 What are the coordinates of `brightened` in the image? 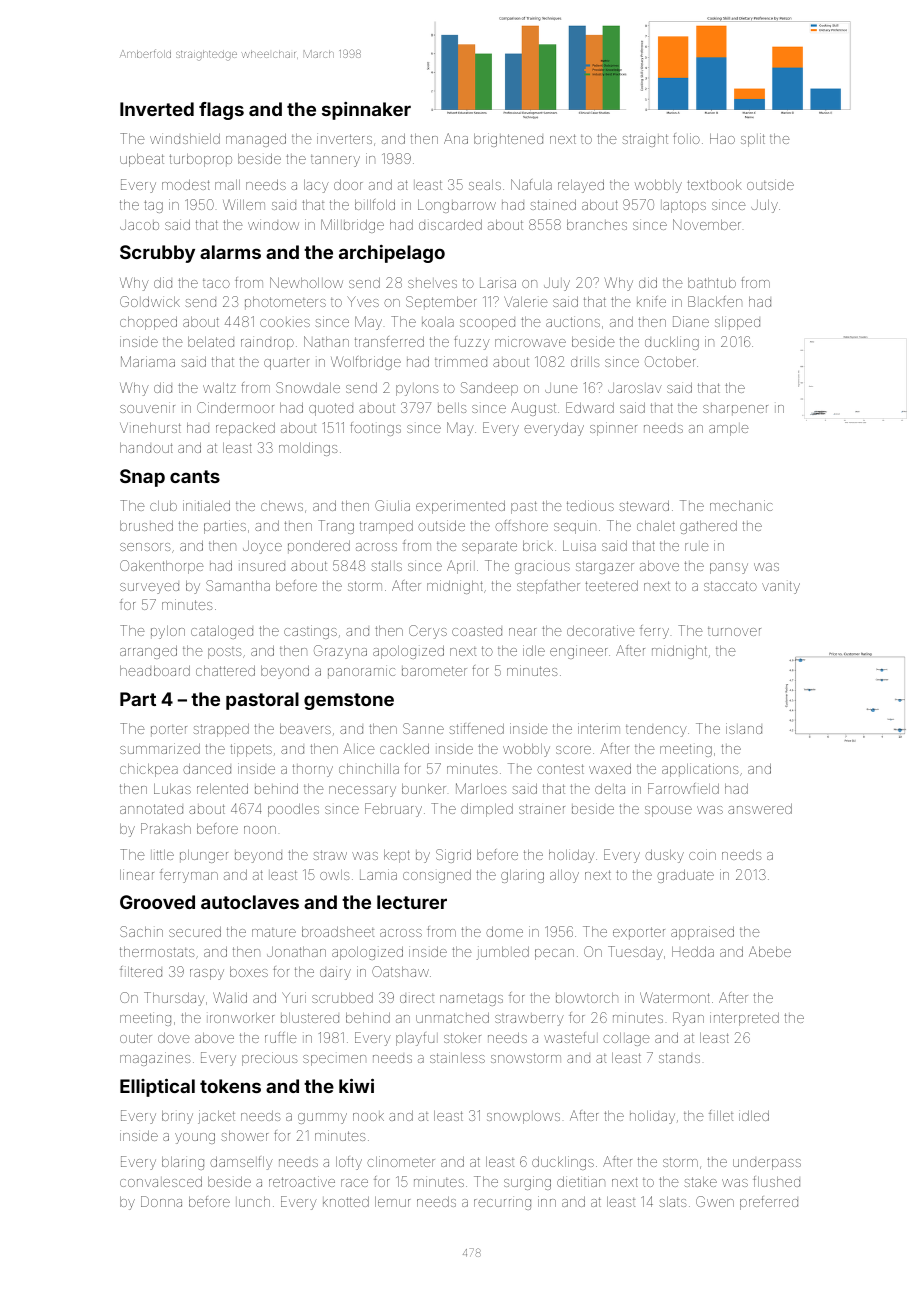 It's located at (508, 140).
